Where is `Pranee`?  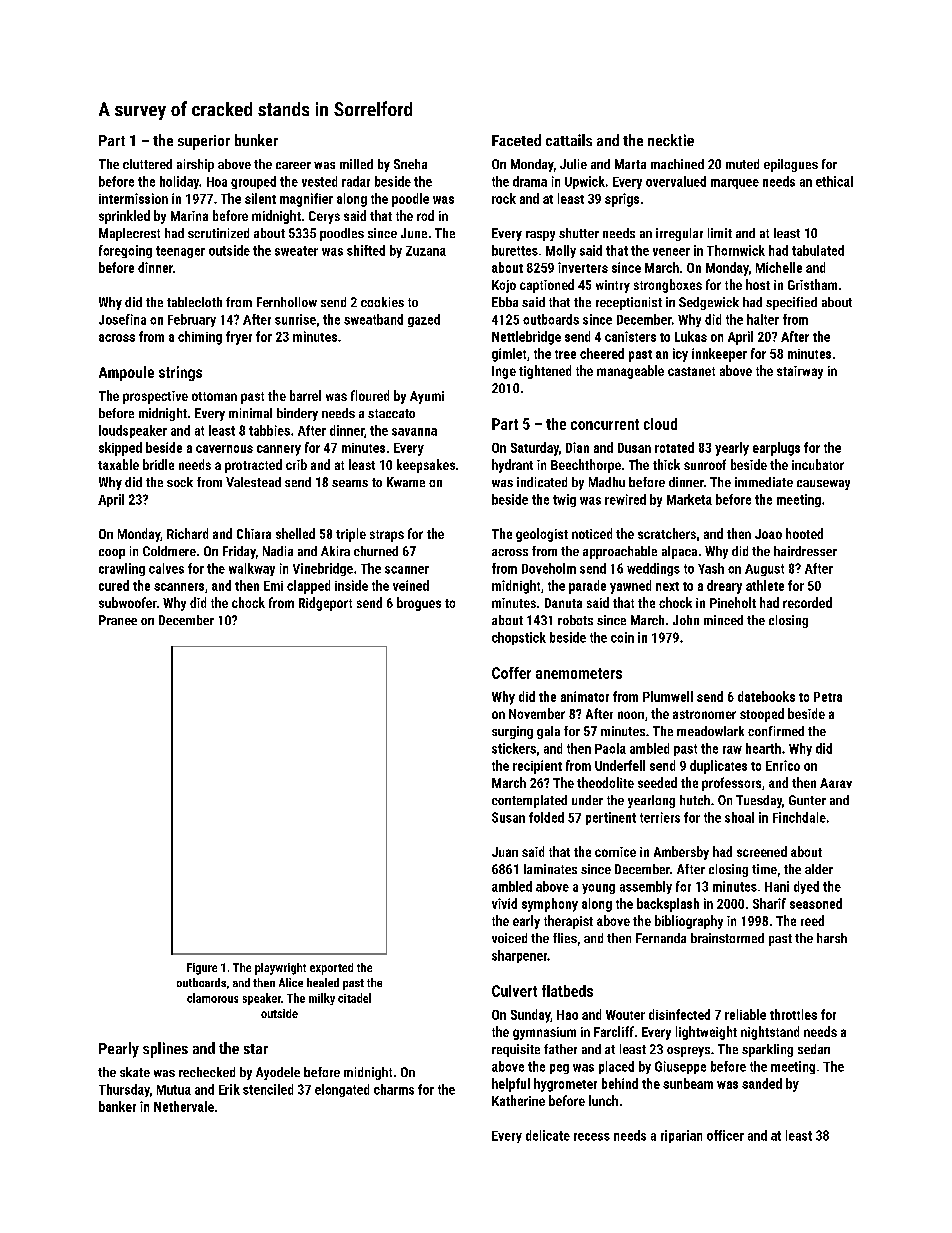 Pranee is located at coordinates (118, 620).
